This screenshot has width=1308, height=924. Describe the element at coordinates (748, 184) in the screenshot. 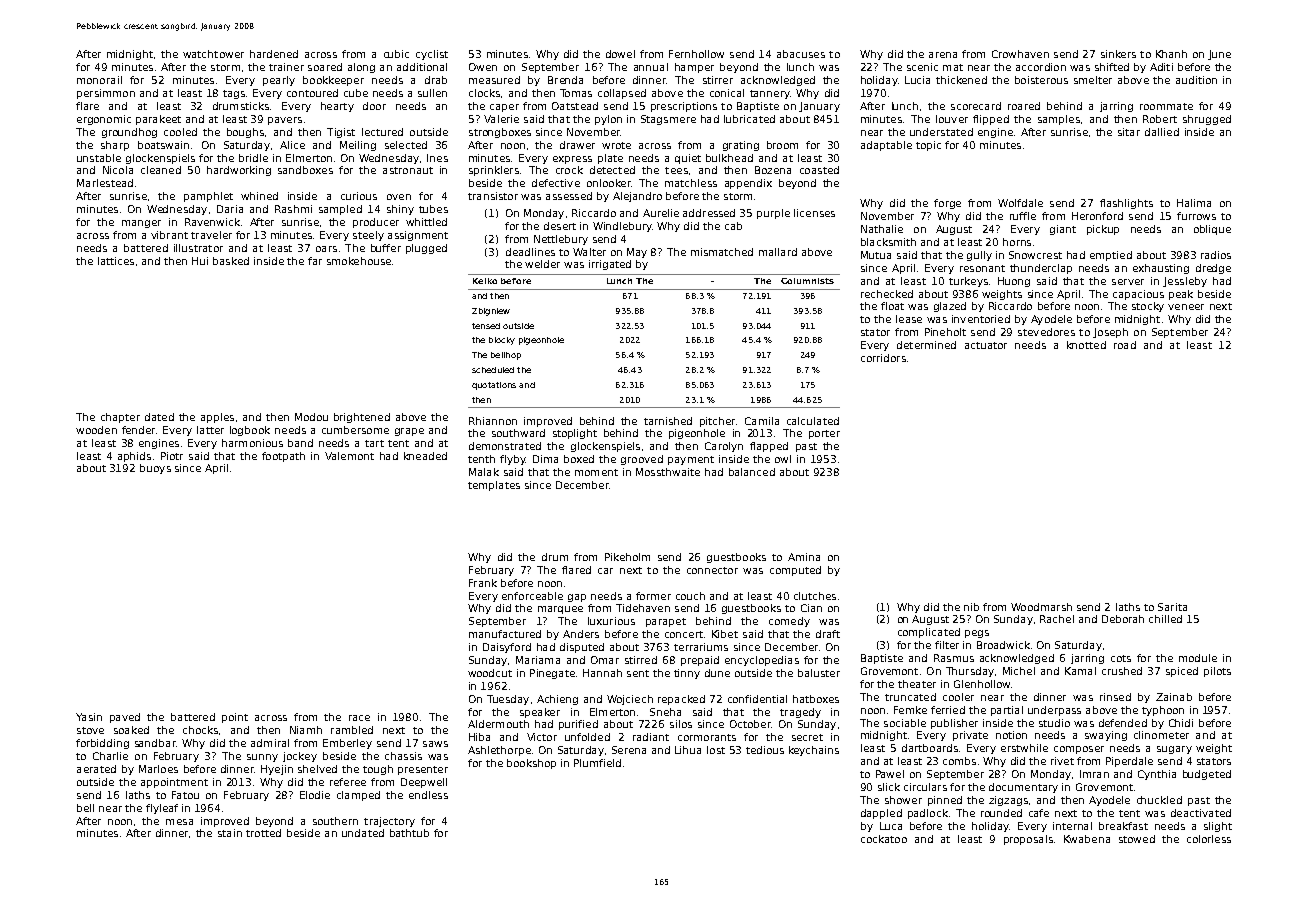

I see `appendix` at that location.
